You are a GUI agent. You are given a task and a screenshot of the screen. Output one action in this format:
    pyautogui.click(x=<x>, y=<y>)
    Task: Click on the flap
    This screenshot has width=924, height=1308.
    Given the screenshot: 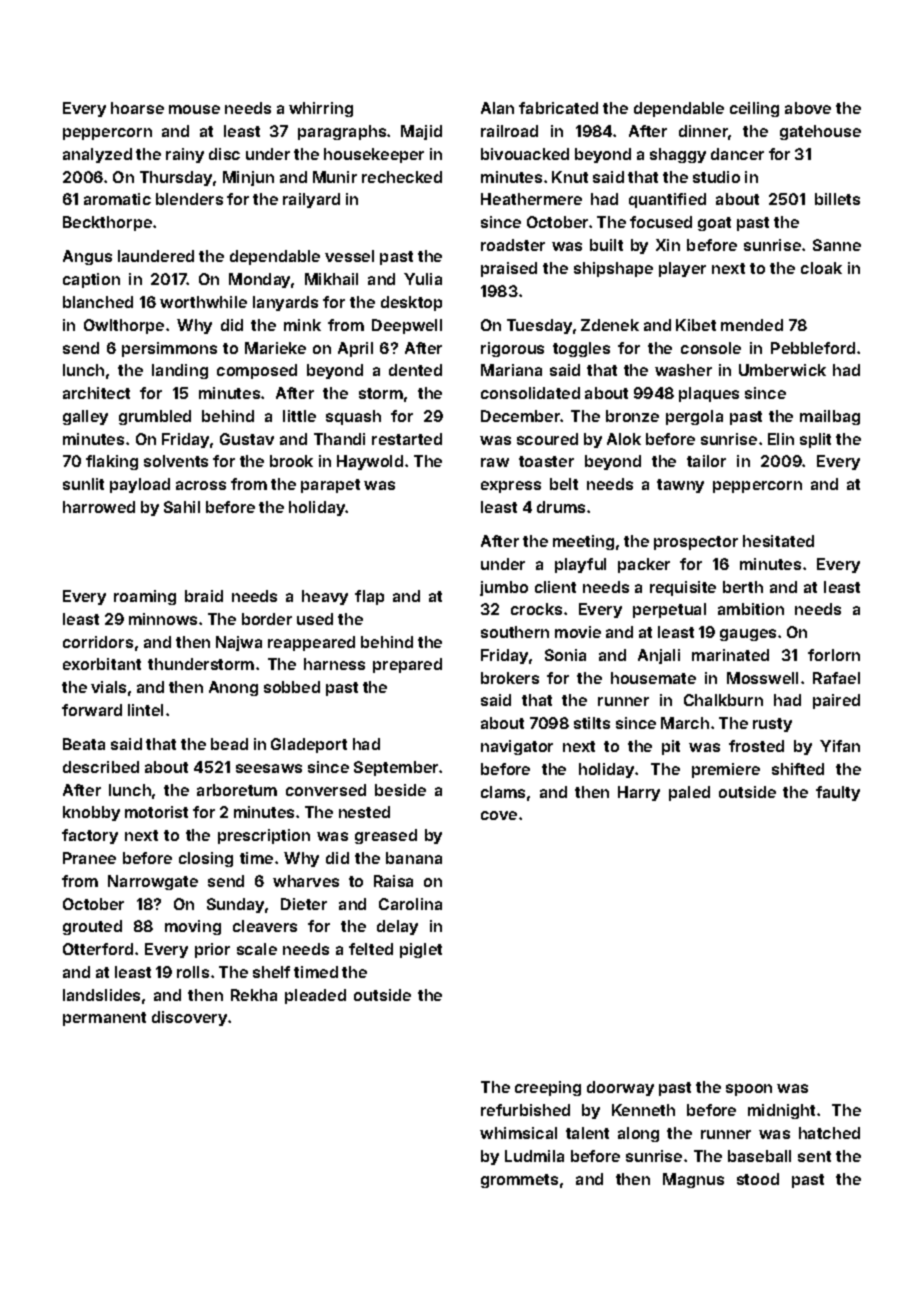 What is the action you would take?
    pyautogui.click(x=369, y=597)
